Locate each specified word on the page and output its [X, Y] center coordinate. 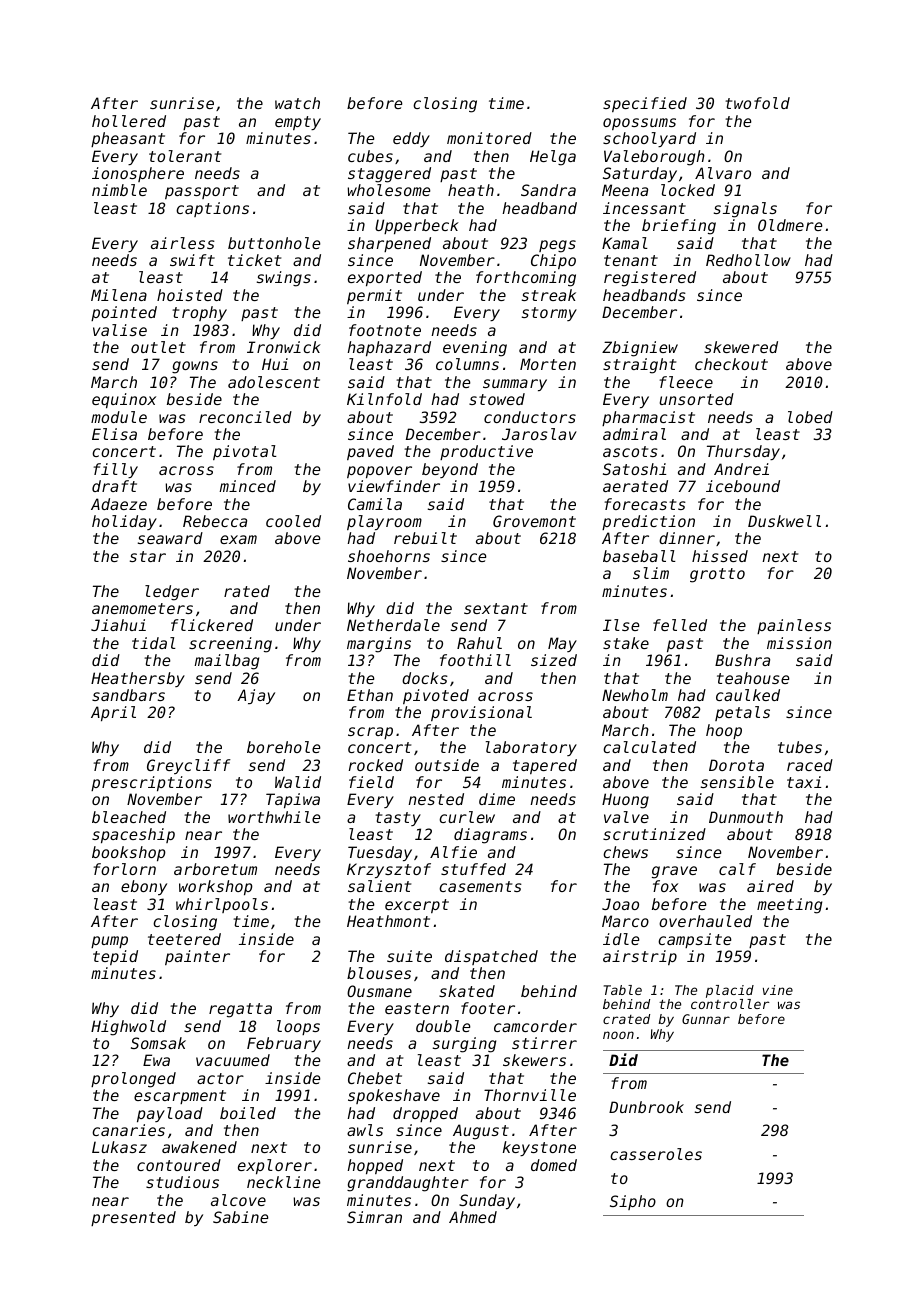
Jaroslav [539, 434]
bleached [129, 817]
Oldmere [790, 225]
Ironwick [284, 347]
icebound [743, 486]
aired [770, 886]
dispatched [491, 957]
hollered [129, 121]
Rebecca [215, 521]
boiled [248, 1113]
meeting [789, 906]
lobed [810, 417]
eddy [411, 139]
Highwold [128, 1028]
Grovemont [534, 521]
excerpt [417, 906]
